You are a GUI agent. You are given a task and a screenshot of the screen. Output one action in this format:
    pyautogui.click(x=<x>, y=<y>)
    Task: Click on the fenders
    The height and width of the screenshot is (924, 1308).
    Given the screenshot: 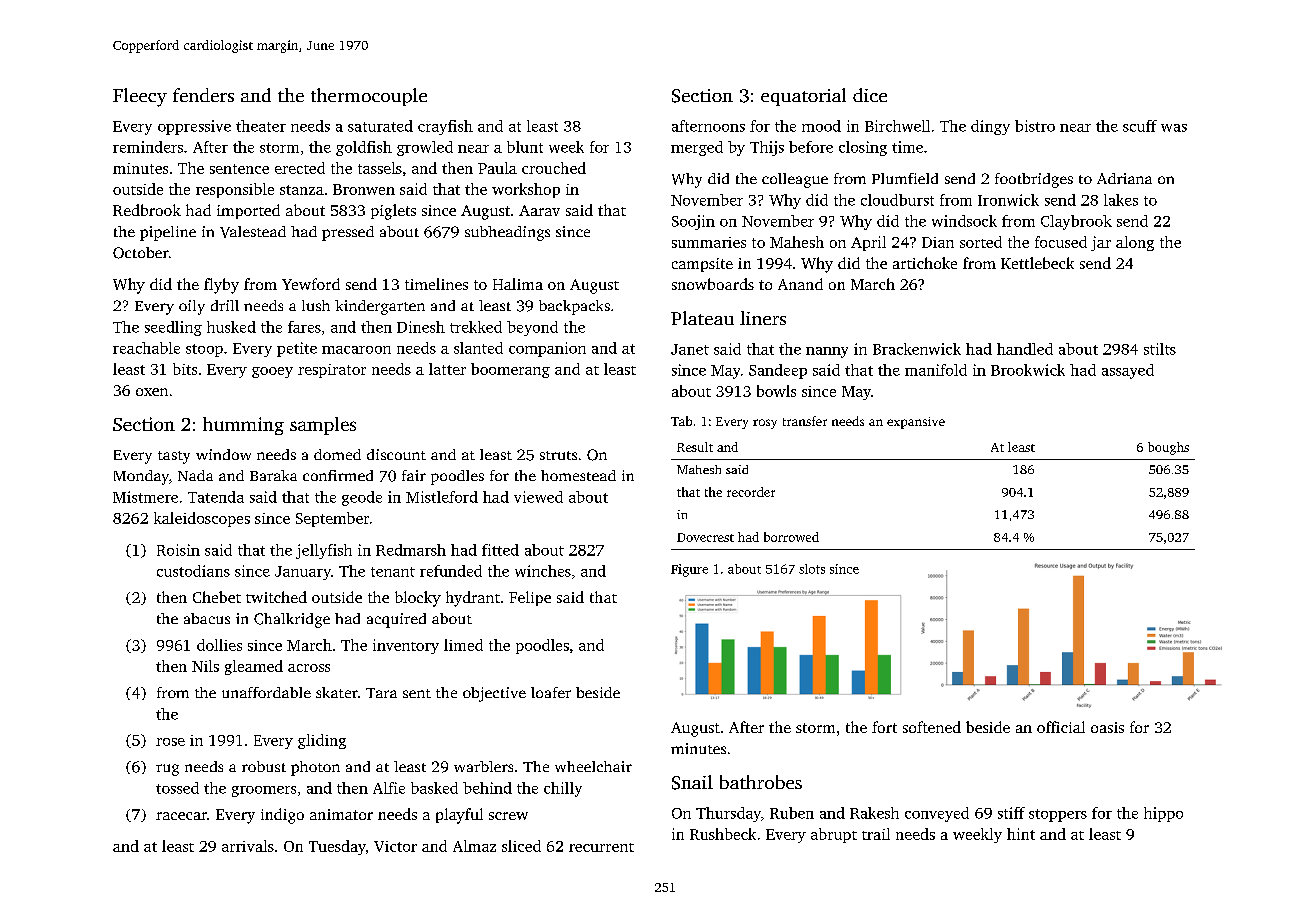 What is the action you would take?
    pyautogui.click(x=203, y=95)
